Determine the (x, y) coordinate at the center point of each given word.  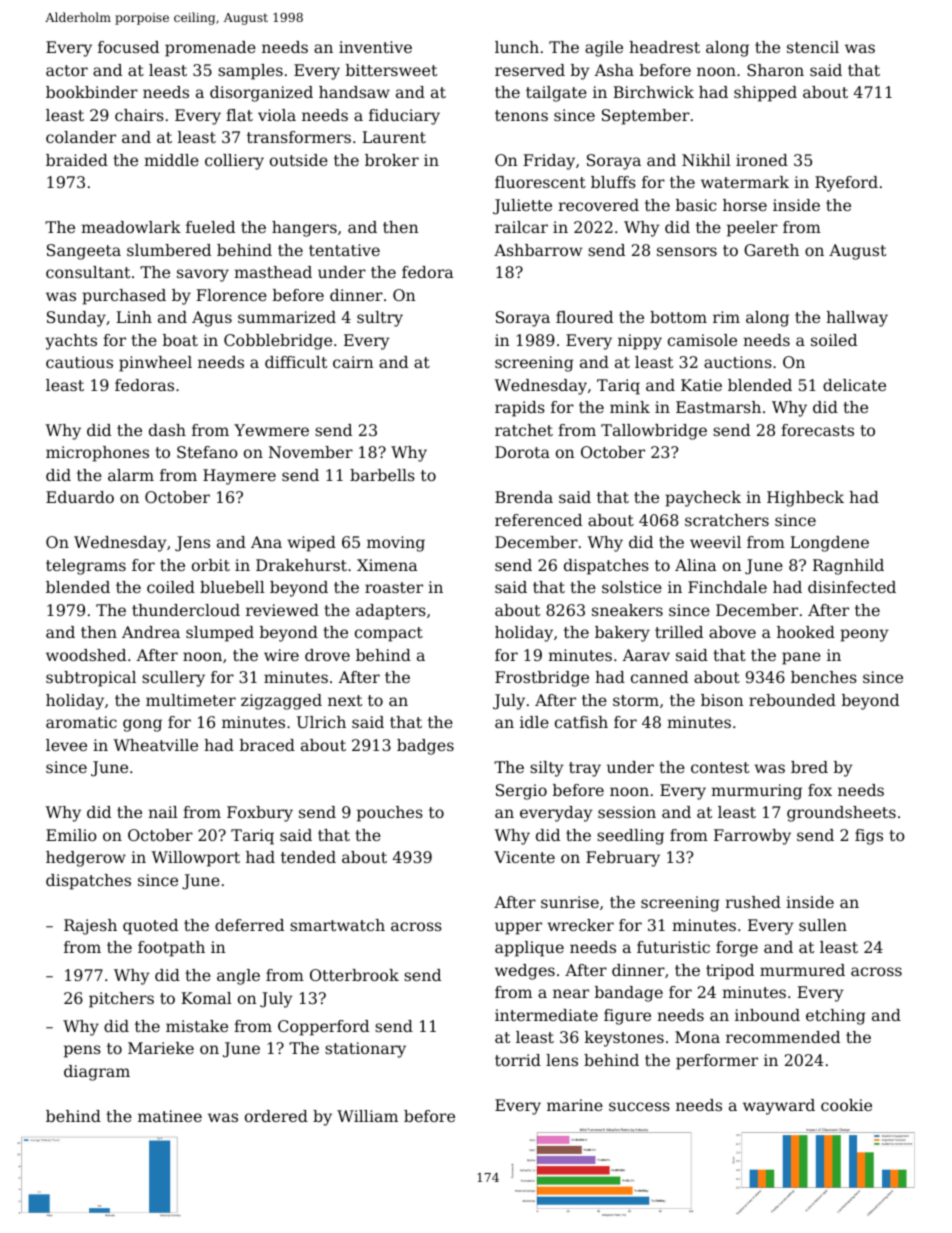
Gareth (771, 250)
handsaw (354, 92)
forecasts (817, 430)
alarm (131, 475)
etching (836, 1017)
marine (575, 1105)
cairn (353, 362)
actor (67, 70)
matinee (170, 1116)
